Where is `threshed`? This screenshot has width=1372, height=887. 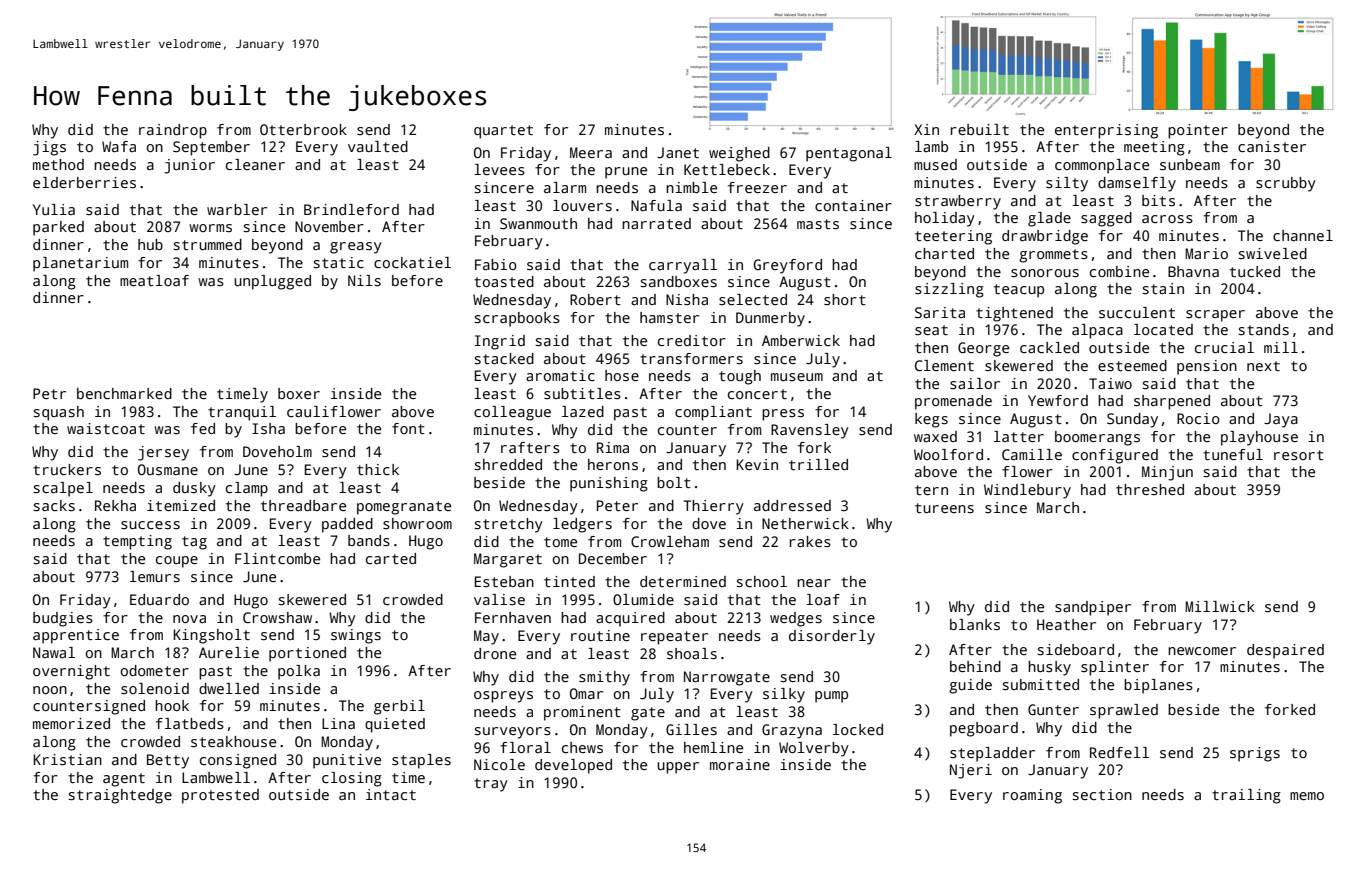 threshed is located at coordinates (1150, 489).
